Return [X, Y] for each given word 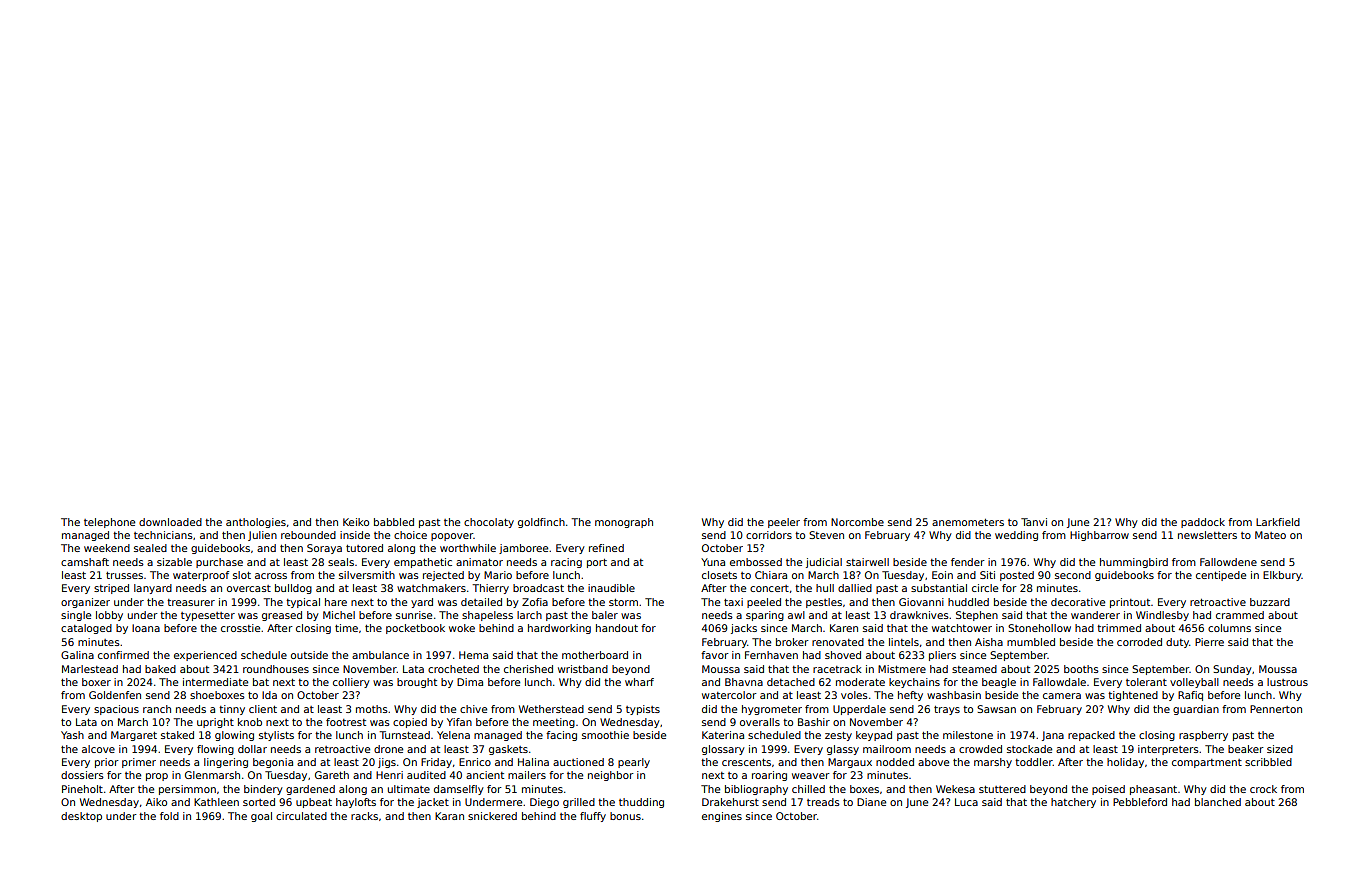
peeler [784, 523]
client [263, 709]
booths [1081, 669]
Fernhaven [771, 655]
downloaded [170, 522]
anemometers [968, 522]
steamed [974, 669]
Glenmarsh [212, 775]
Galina [77, 655]
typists [643, 710]
